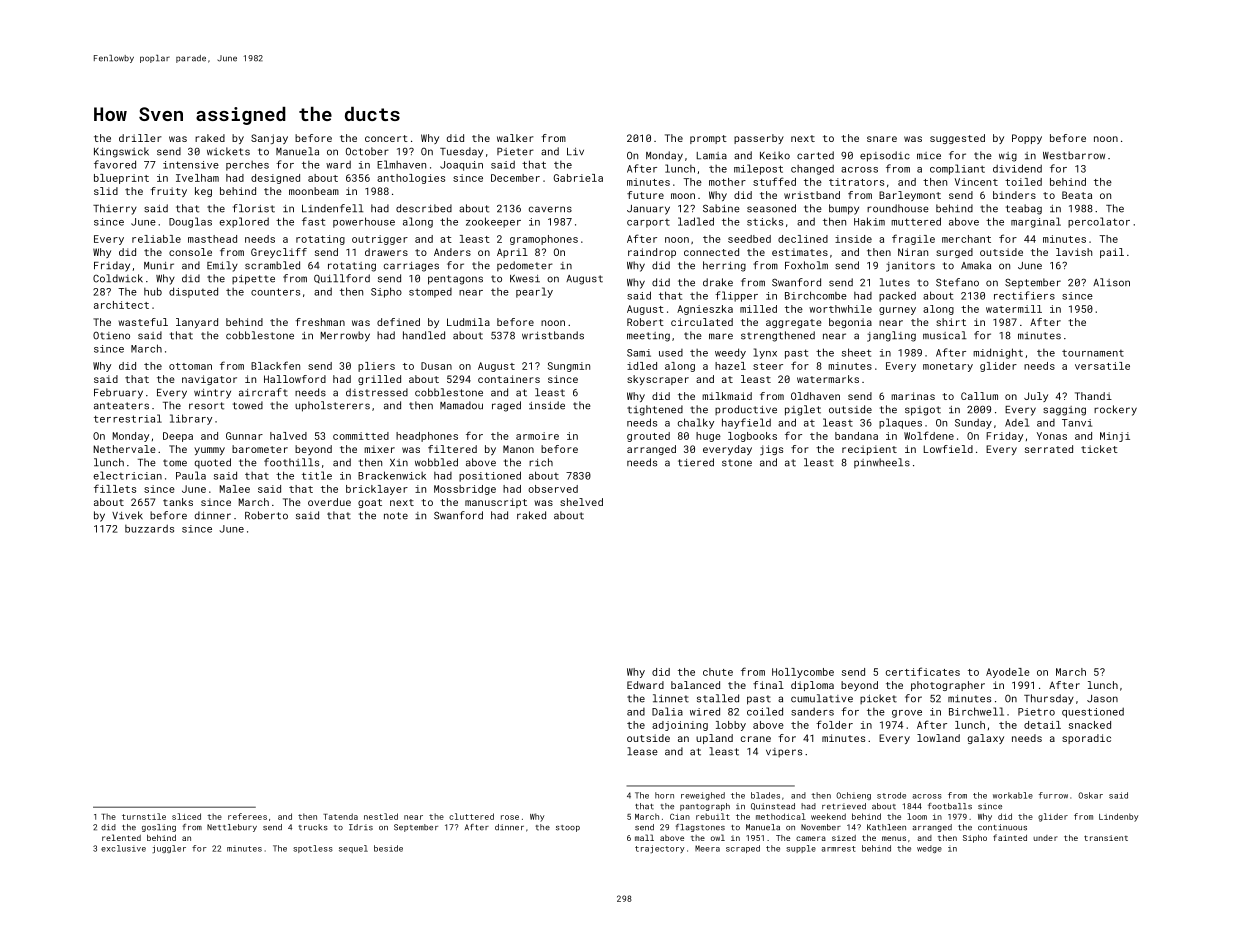 Image resolution: width=1233 pixels, height=952 pixels. I want to click on exclusive, so click(123, 848).
